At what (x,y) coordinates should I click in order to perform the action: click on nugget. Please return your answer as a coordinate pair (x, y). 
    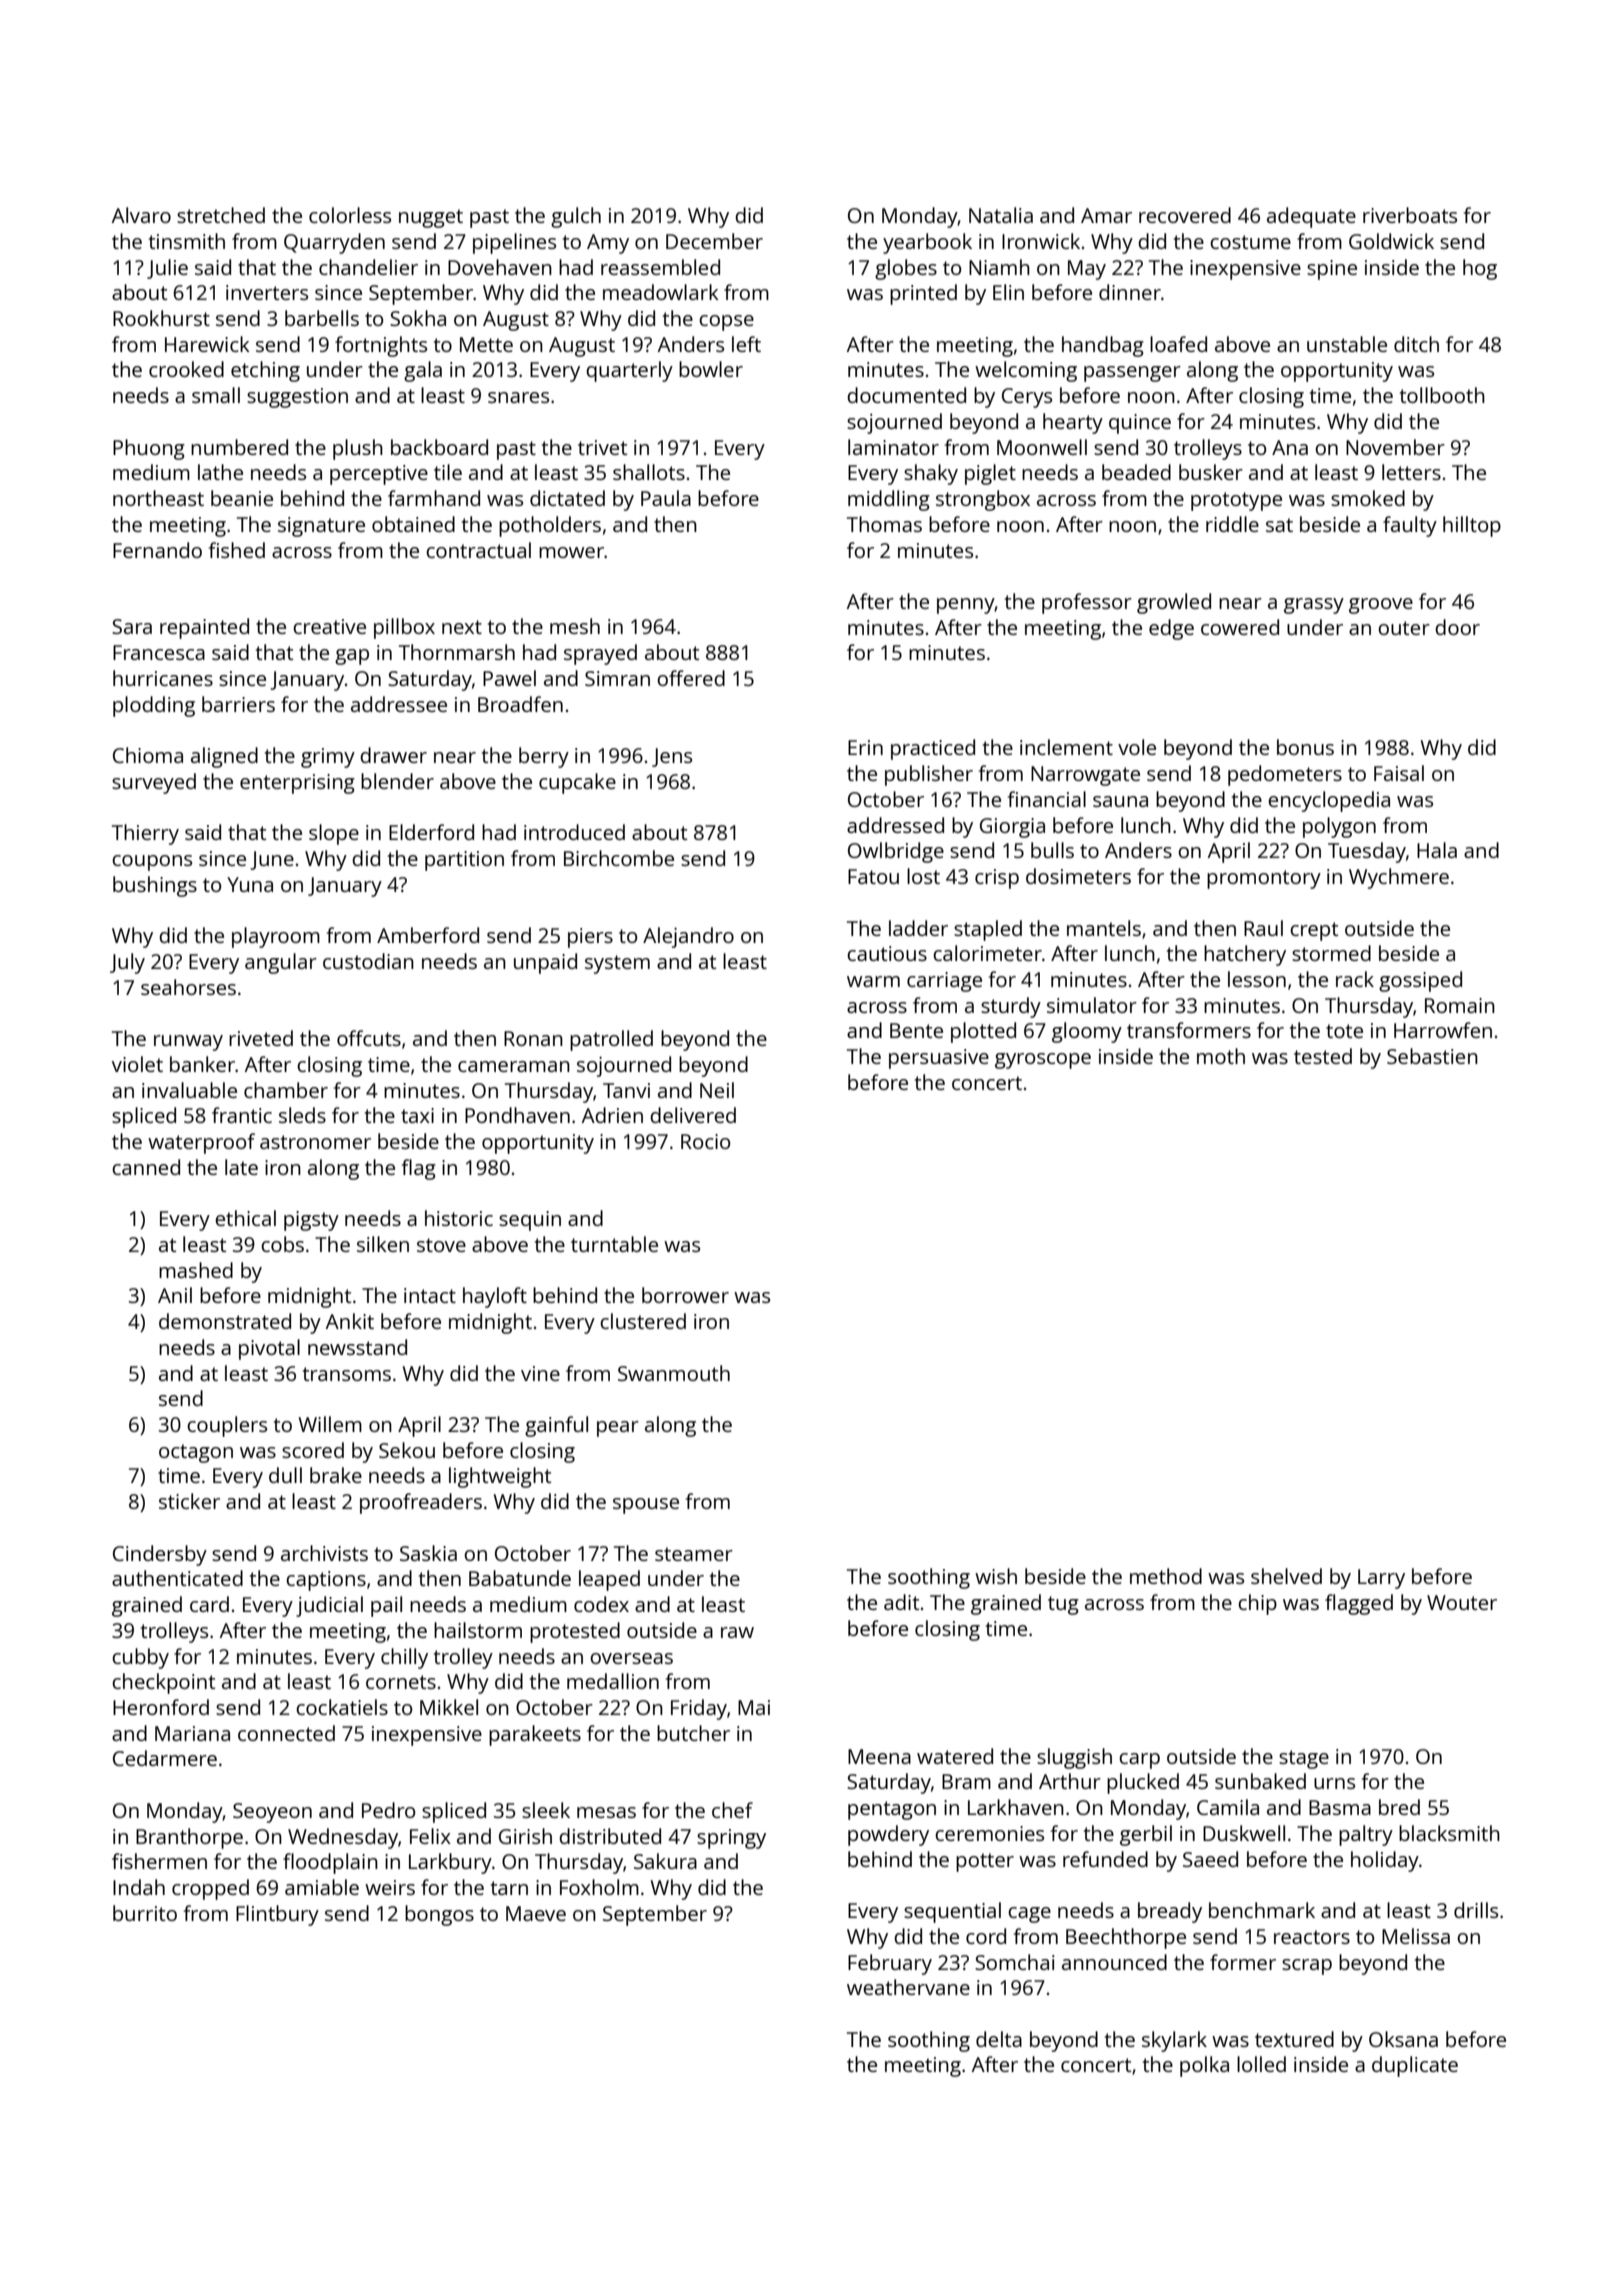
    Looking at the image, I should click on (431, 218).
